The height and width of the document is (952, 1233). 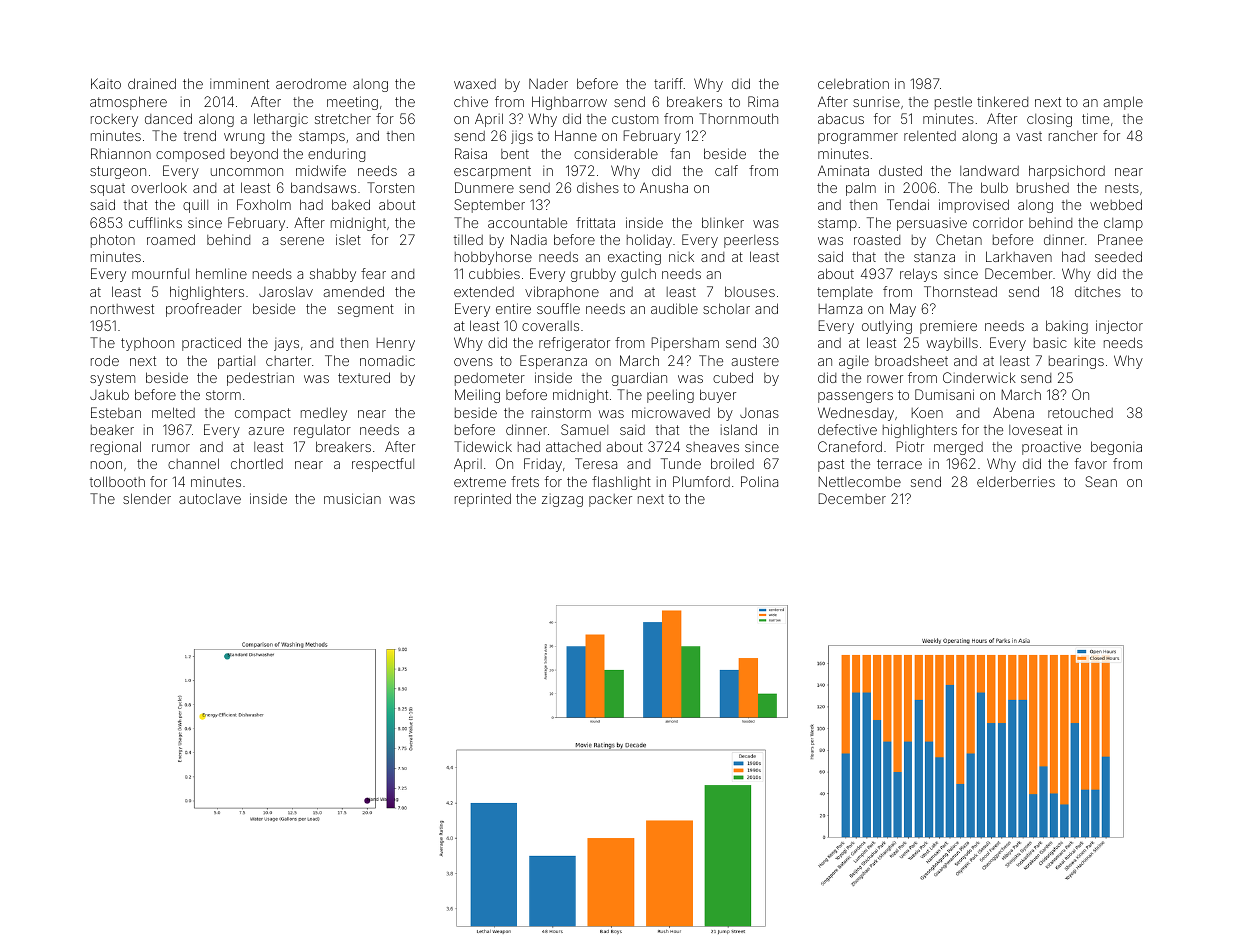 What do you see at coordinates (128, 103) in the document?
I see `atmosphere` at bounding box center [128, 103].
